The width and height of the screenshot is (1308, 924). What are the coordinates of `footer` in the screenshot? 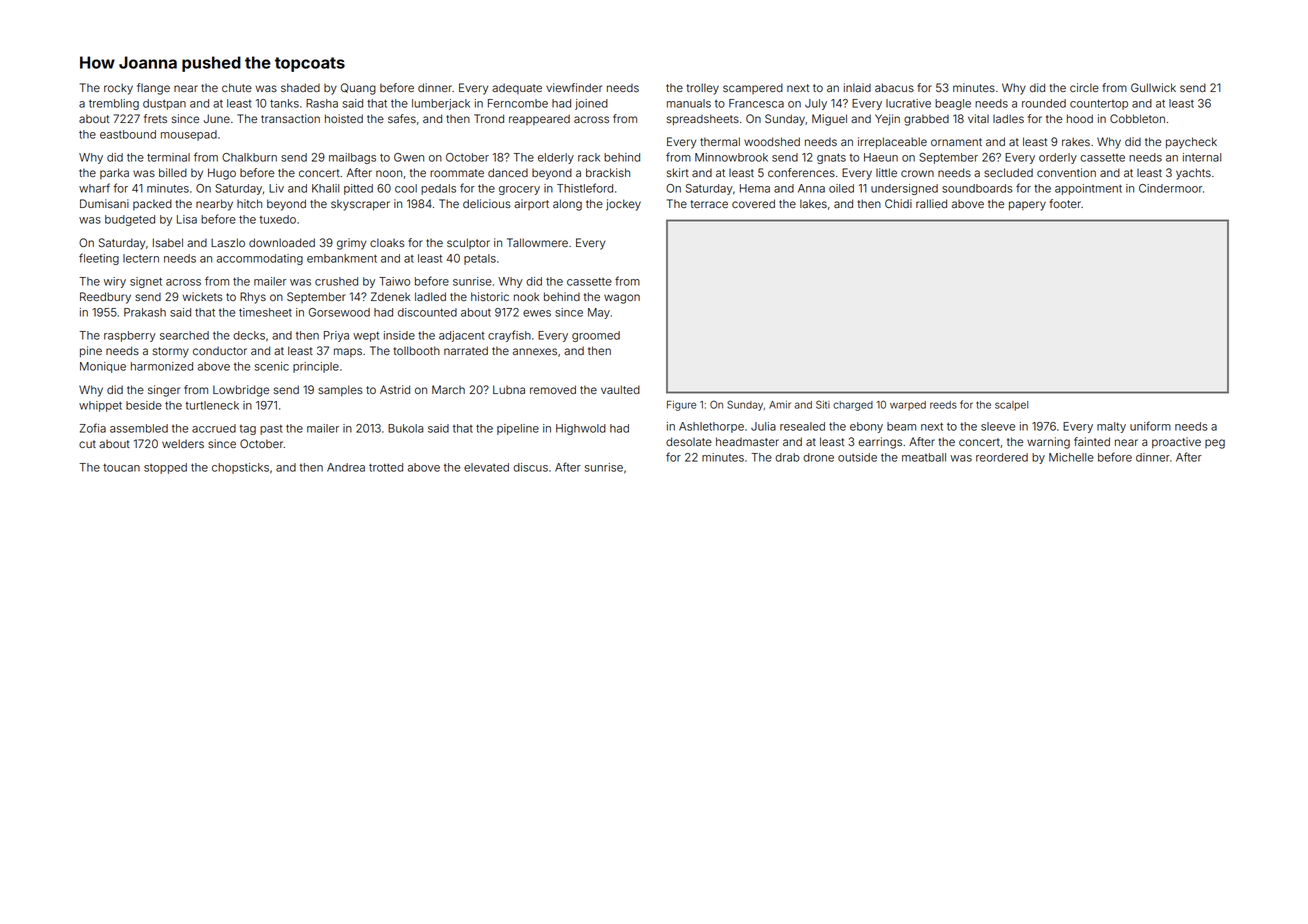 It's located at (1065, 203).
